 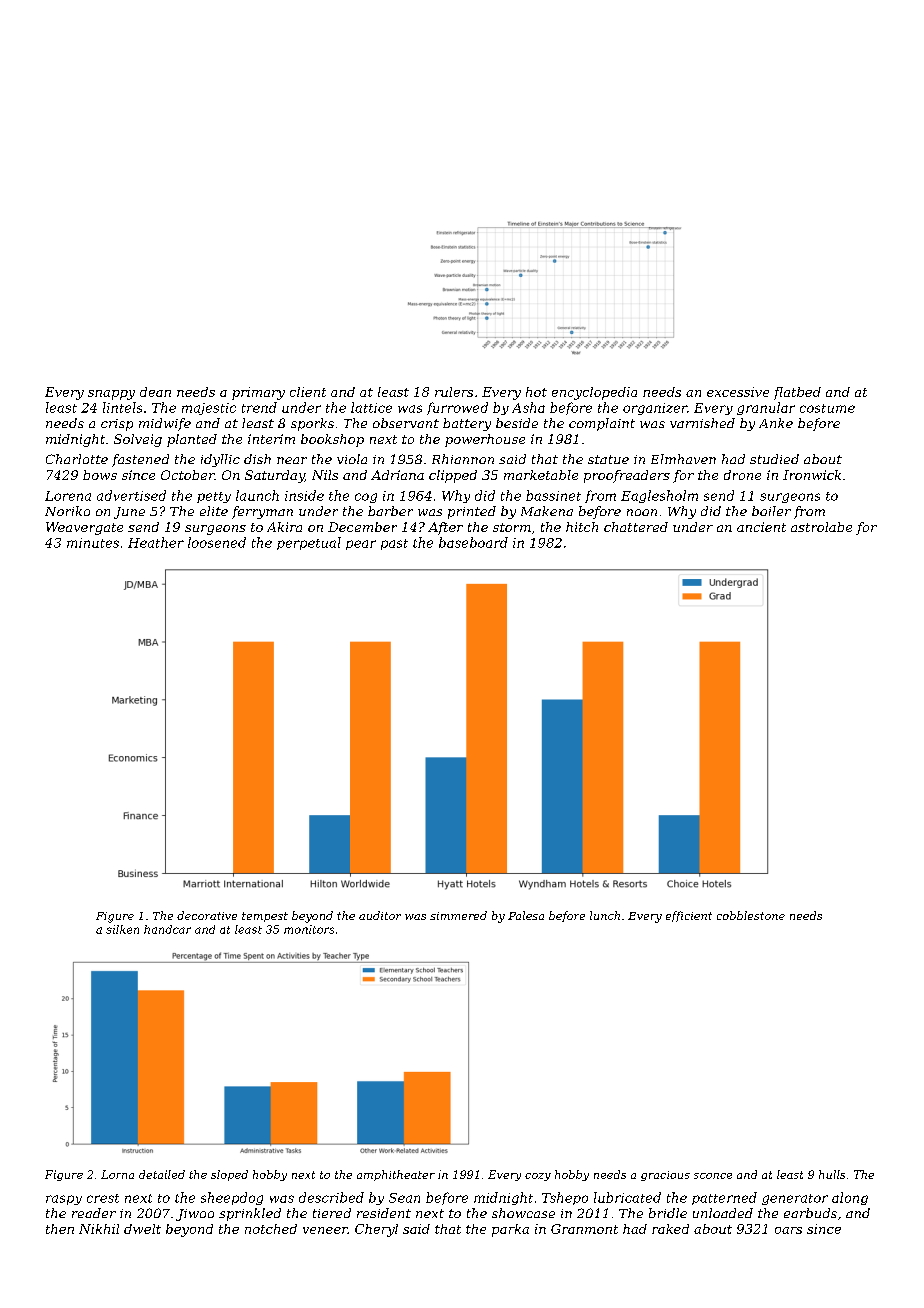 What do you see at coordinates (761, 527) in the image?
I see `ancient` at bounding box center [761, 527].
